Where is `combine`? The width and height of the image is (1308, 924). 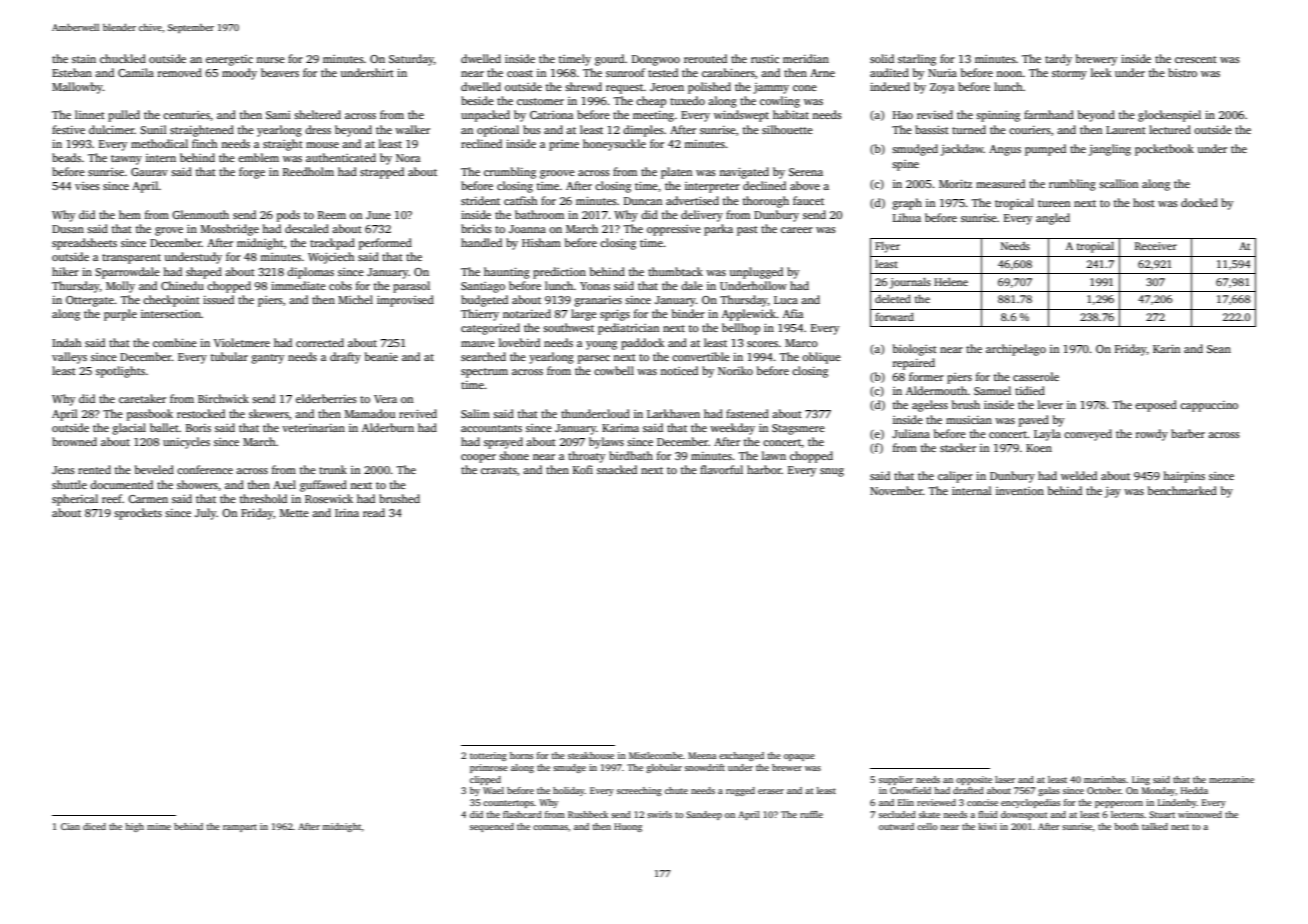 combine is located at coordinates (175, 342).
